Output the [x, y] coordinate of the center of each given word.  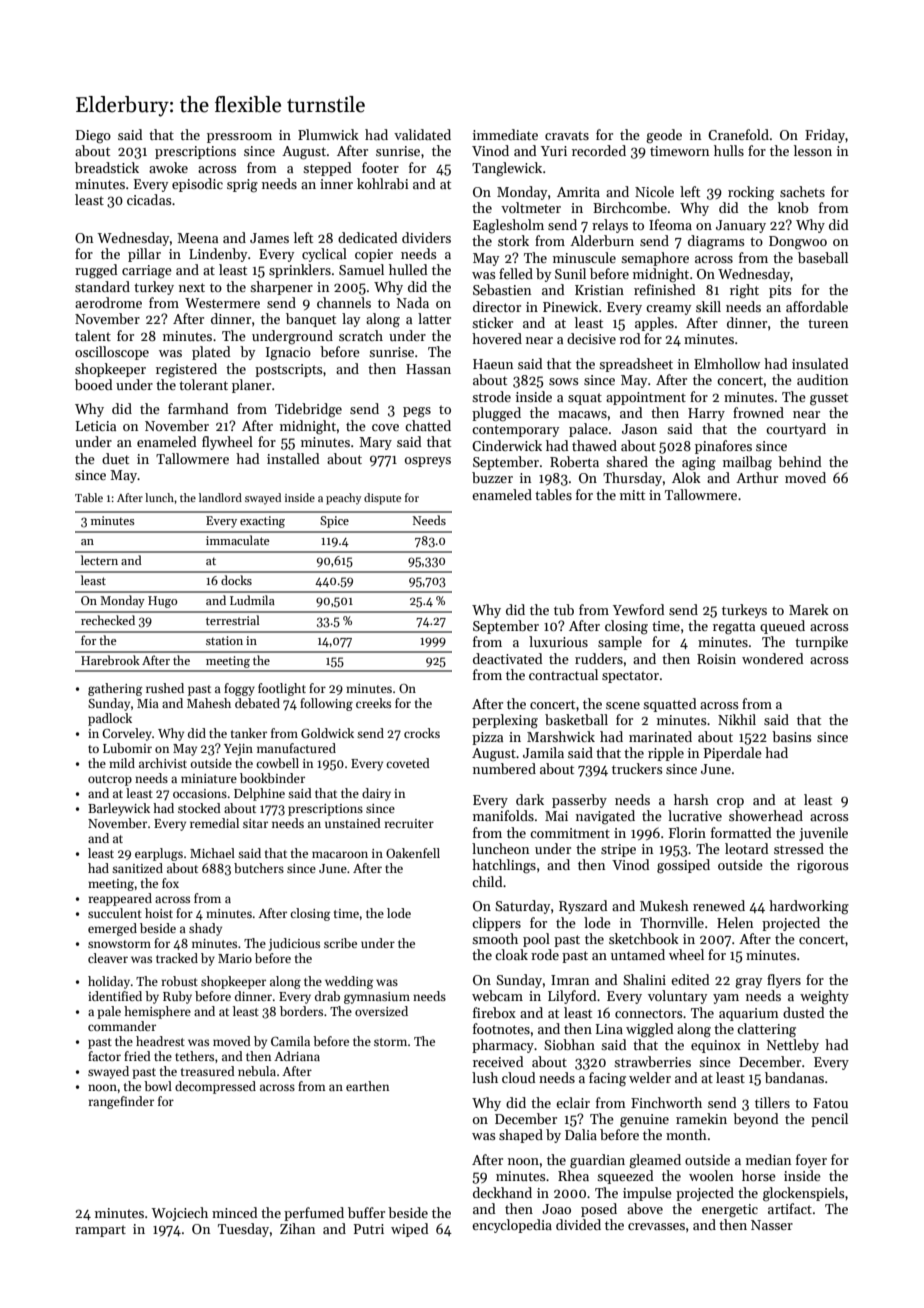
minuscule [584, 257]
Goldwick [327, 733]
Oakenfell [413, 853]
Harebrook [110, 660]
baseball [823, 257]
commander [122, 1026]
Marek [809, 609]
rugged [96, 271]
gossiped [683, 866]
